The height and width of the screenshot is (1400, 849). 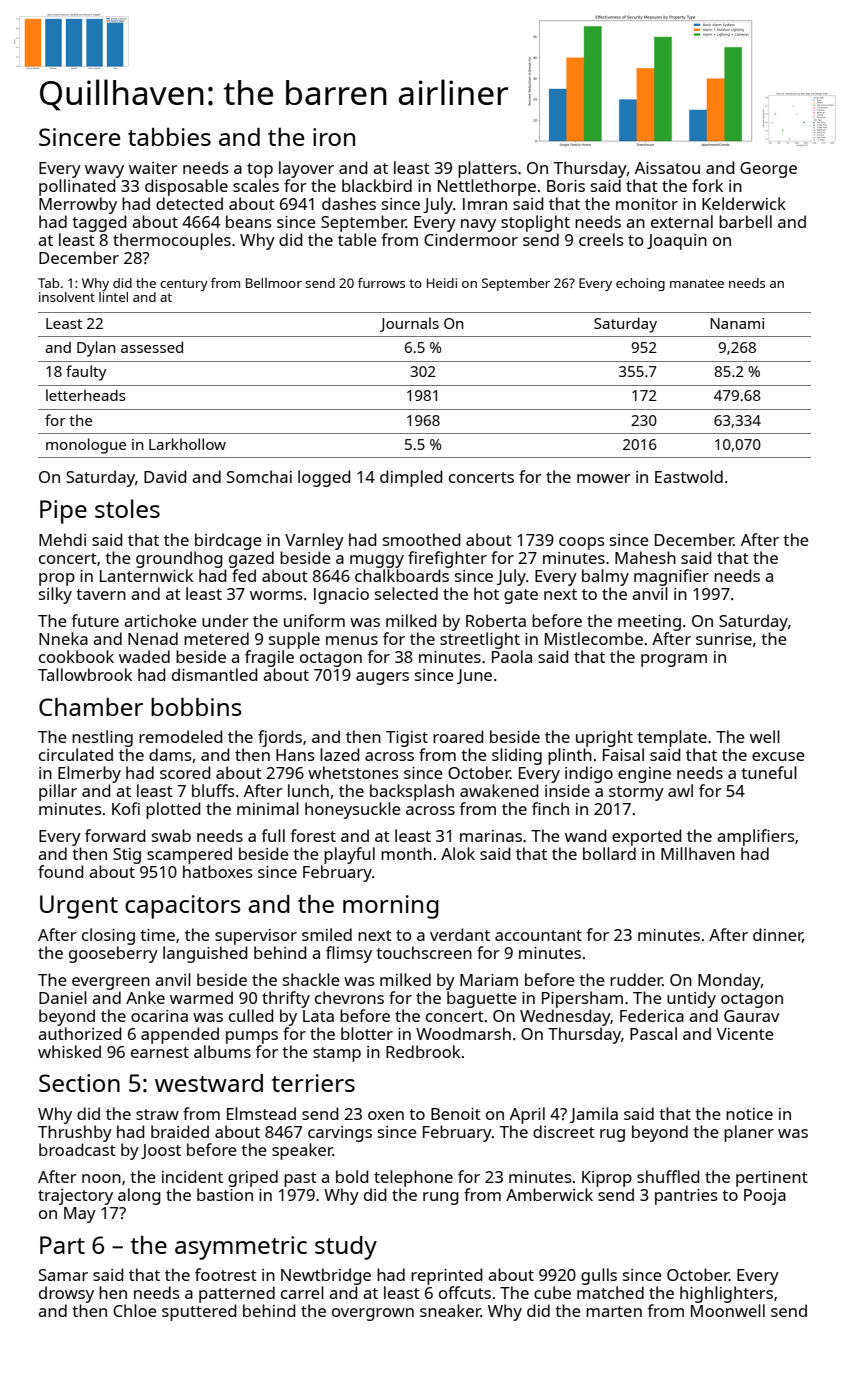 I want to click on Merrowby, so click(x=78, y=205).
